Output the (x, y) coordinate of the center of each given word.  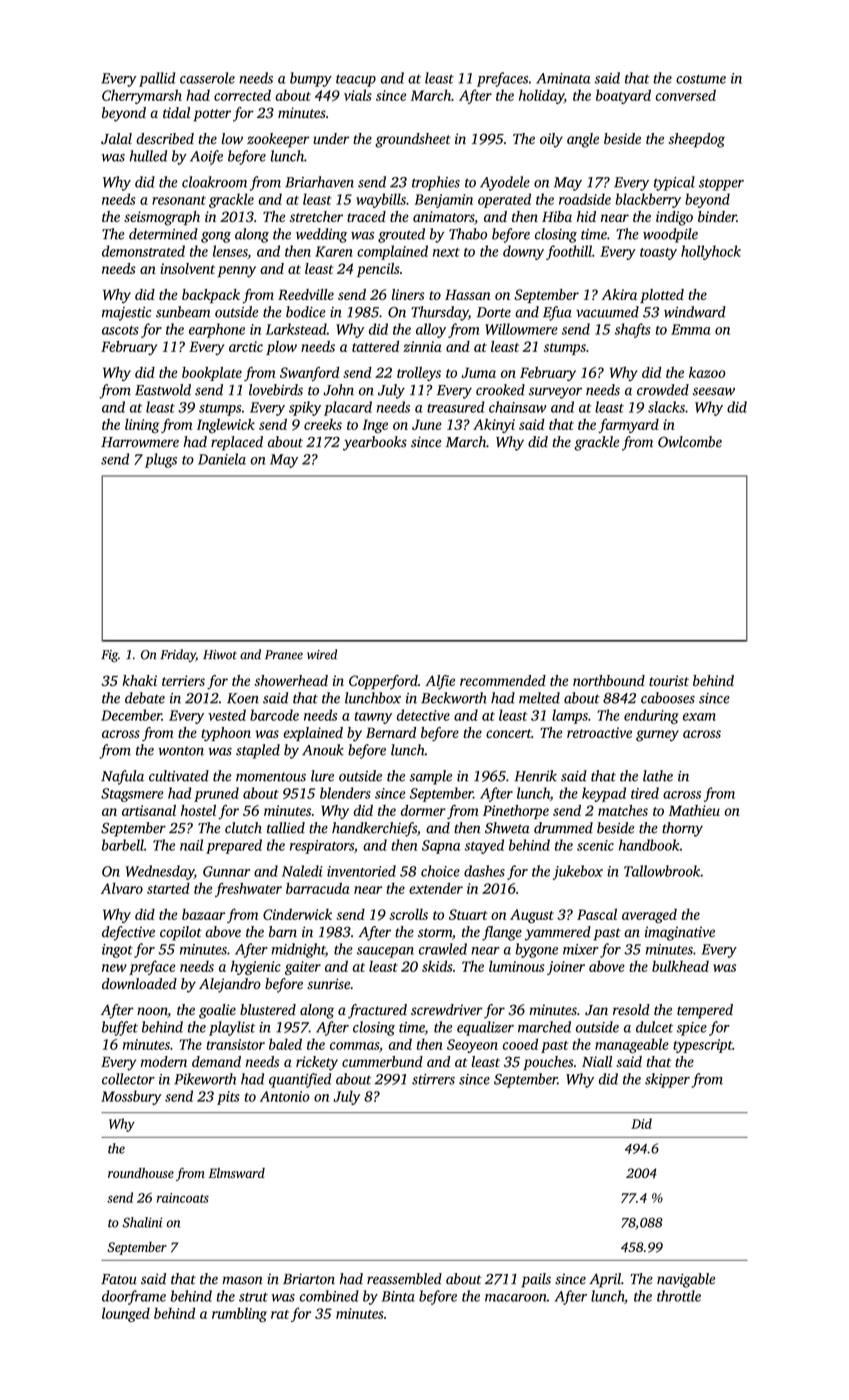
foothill (569, 252)
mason (243, 1280)
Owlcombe (690, 442)
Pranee (284, 655)
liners (408, 294)
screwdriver (447, 1009)
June (427, 424)
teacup (356, 80)
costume (701, 79)
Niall (597, 1061)
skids (437, 966)
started (168, 888)
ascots (120, 330)
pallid (157, 79)
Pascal (597, 914)
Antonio (285, 1096)
